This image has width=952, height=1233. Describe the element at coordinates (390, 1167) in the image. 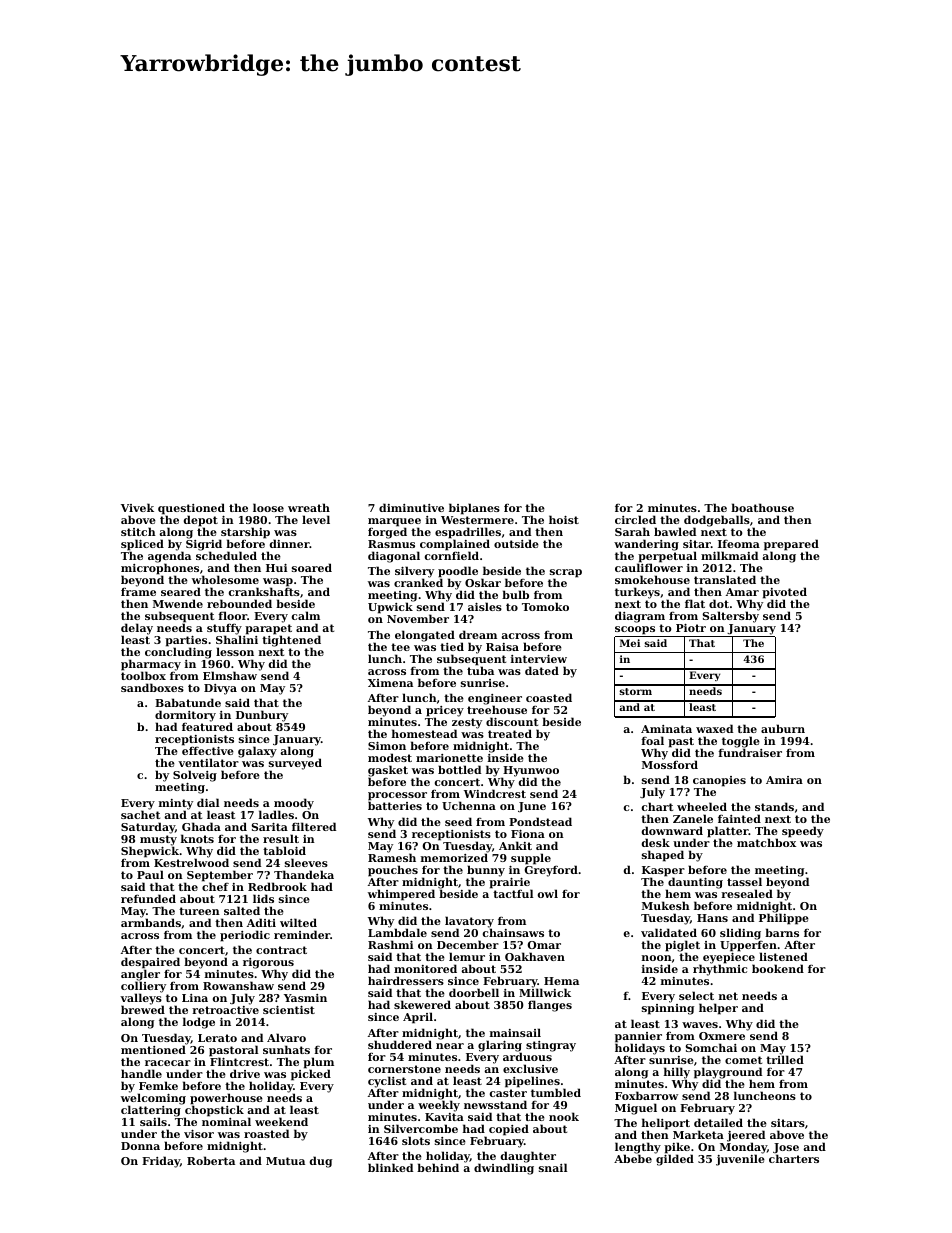

I see `blinked` at that location.
